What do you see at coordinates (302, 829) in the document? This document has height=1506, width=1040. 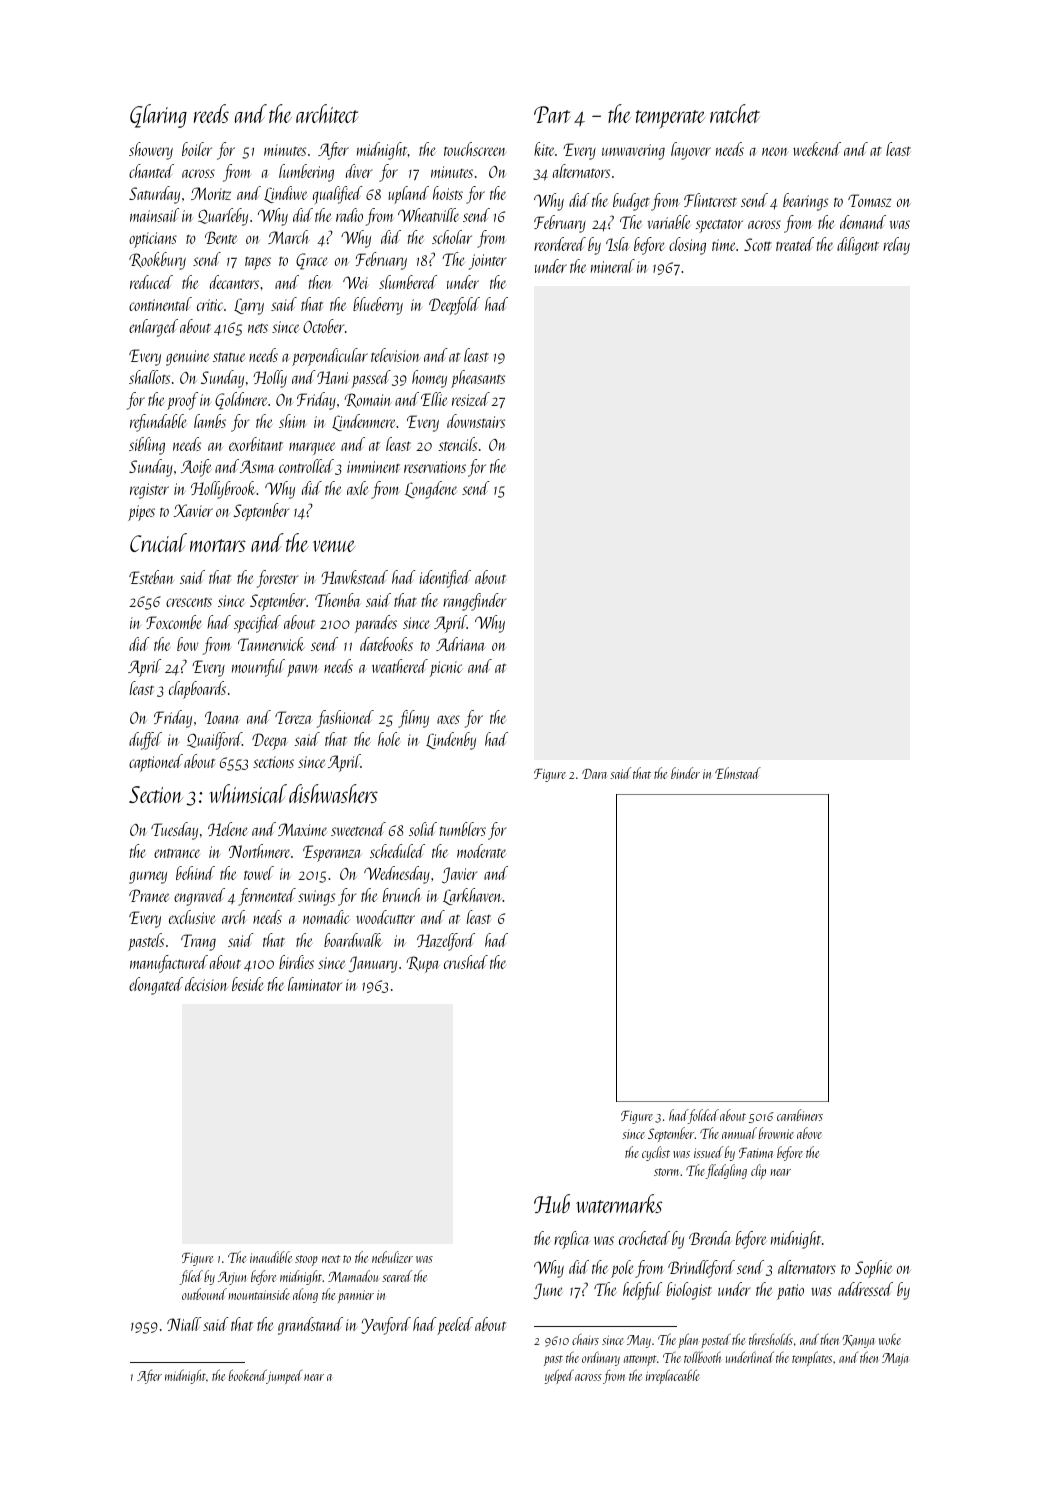 I see `Maxime` at bounding box center [302, 829].
